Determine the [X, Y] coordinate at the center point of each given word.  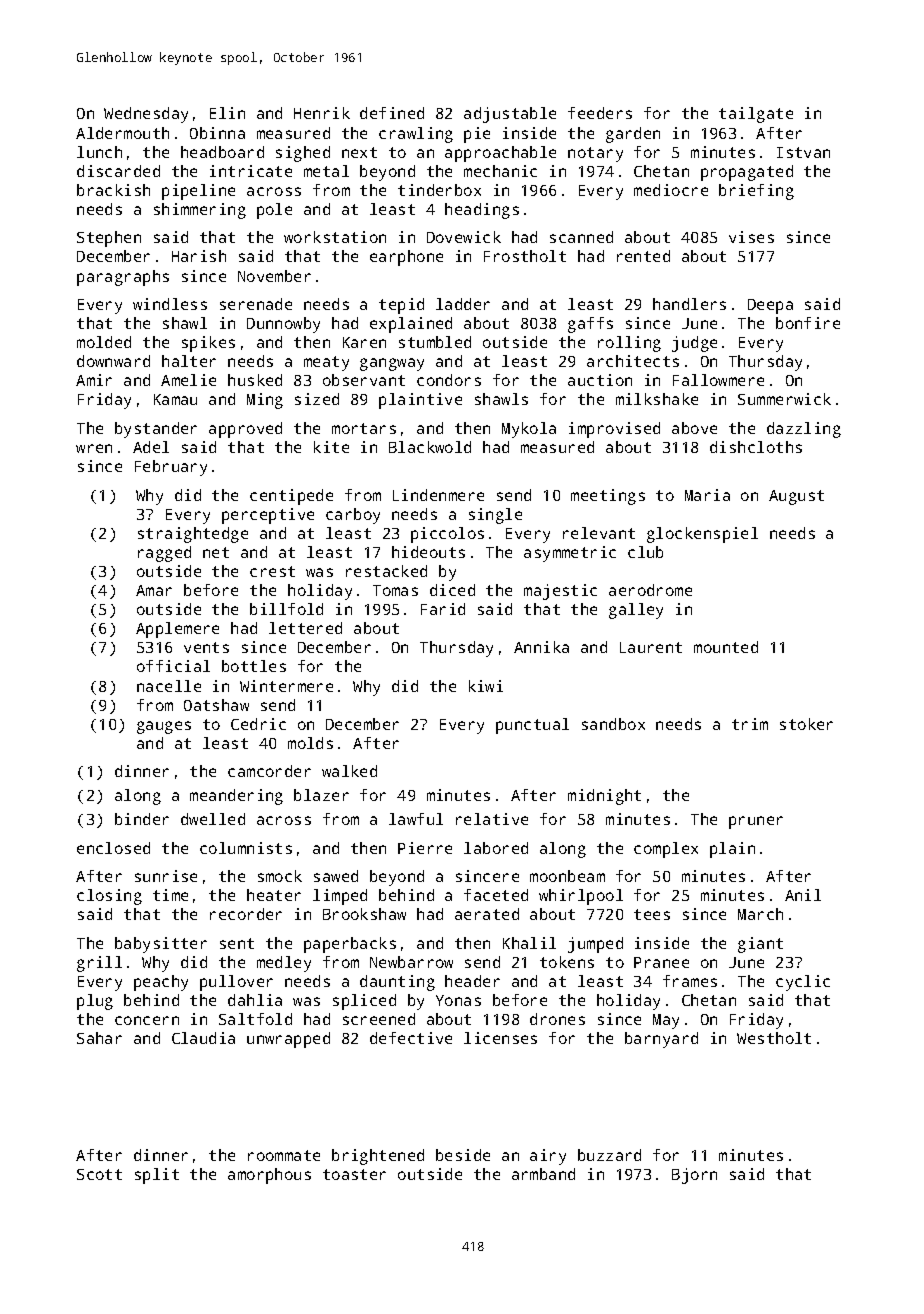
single [495, 516]
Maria [707, 495]
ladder [463, 304]
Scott [99, 1174]
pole [274, 211]
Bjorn [694, 1176]
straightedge [193, 535]
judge [694, 344]
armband [543, 1174]
